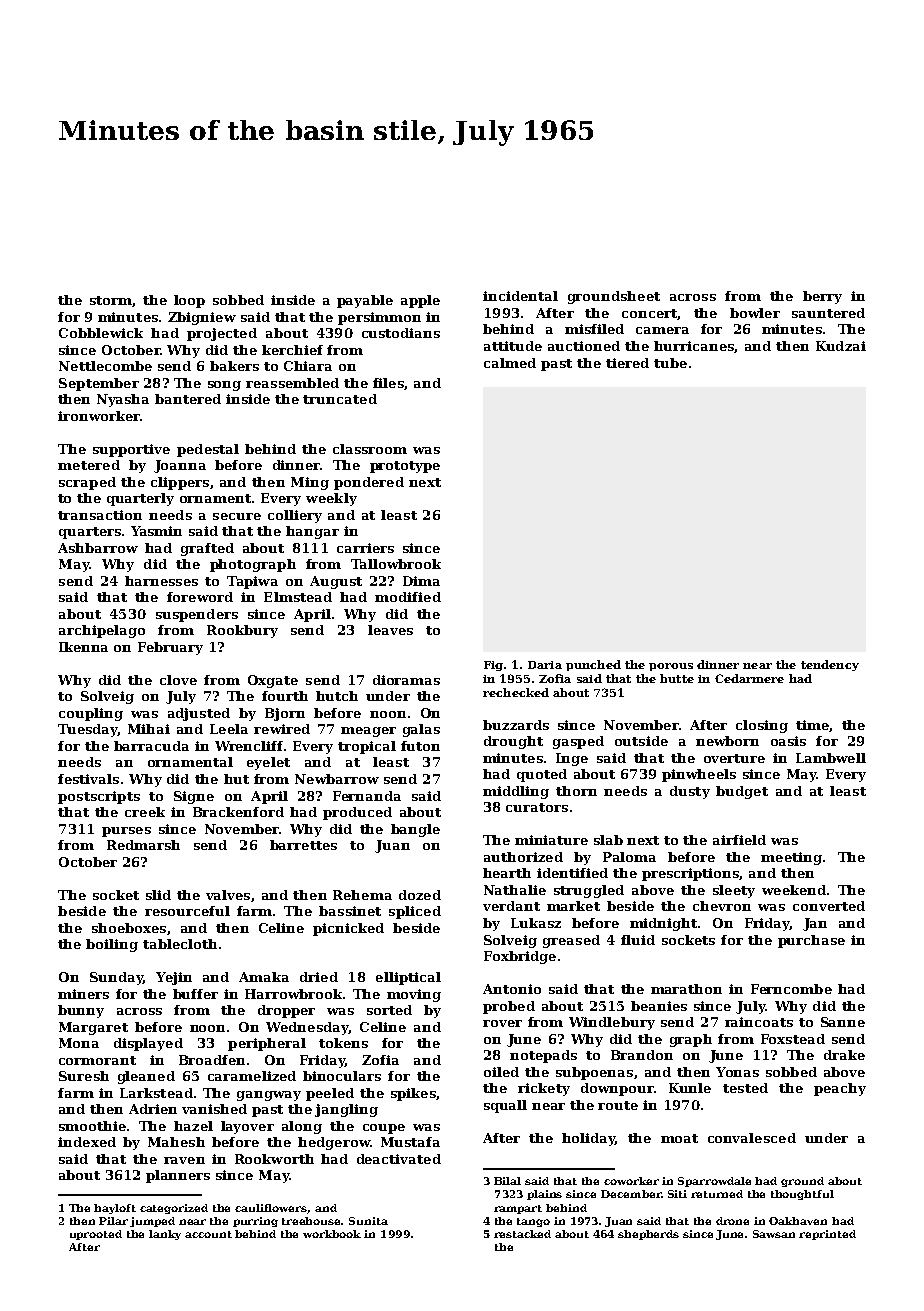 This page has height=1311, width=924. What do you see at coordinates (749, 678) in the page?
I see `Cedarmere` at bounding box center [749, 678].
